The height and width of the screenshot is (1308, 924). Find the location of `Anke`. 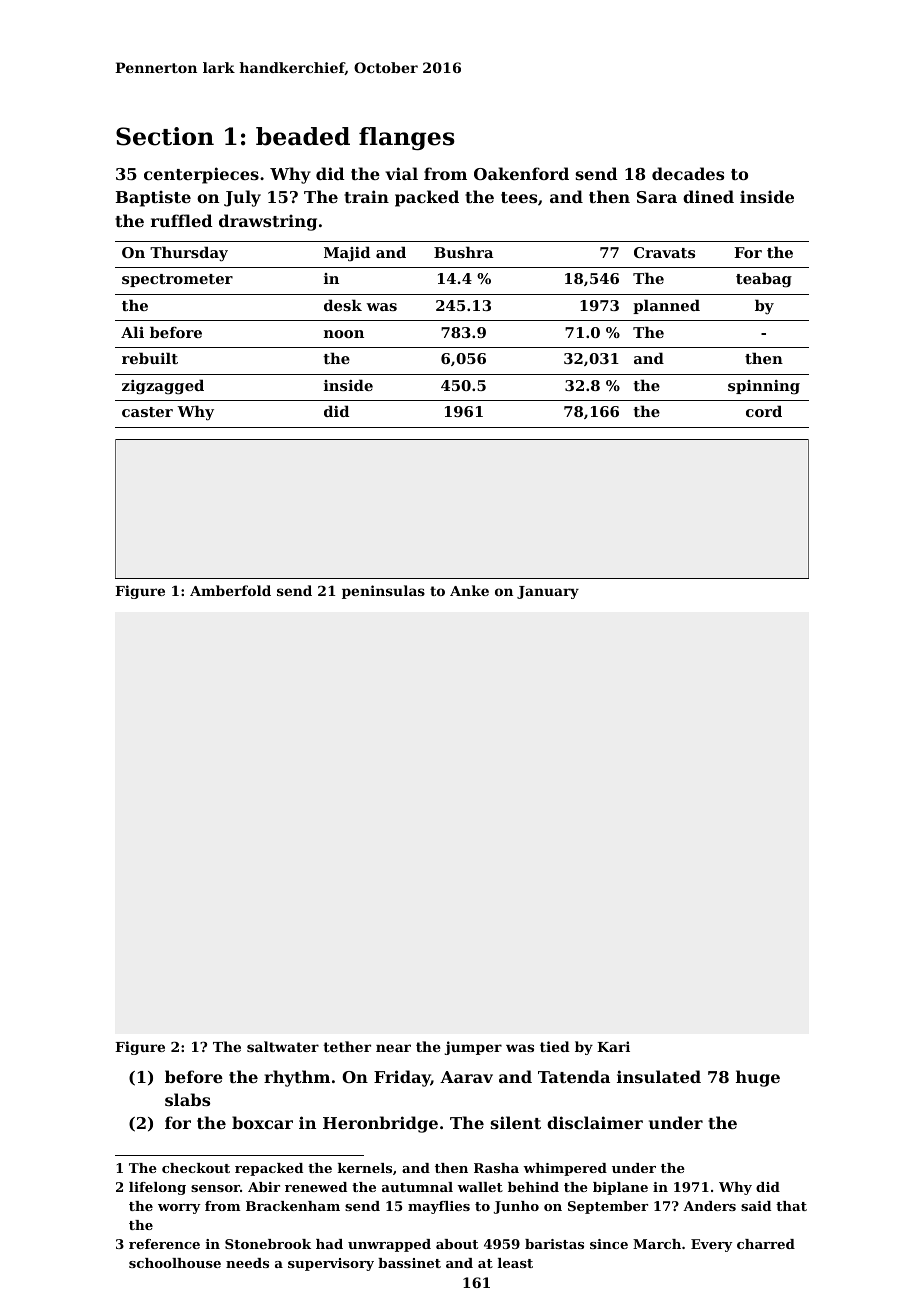

Anke is located at coordinates (469, 590).
